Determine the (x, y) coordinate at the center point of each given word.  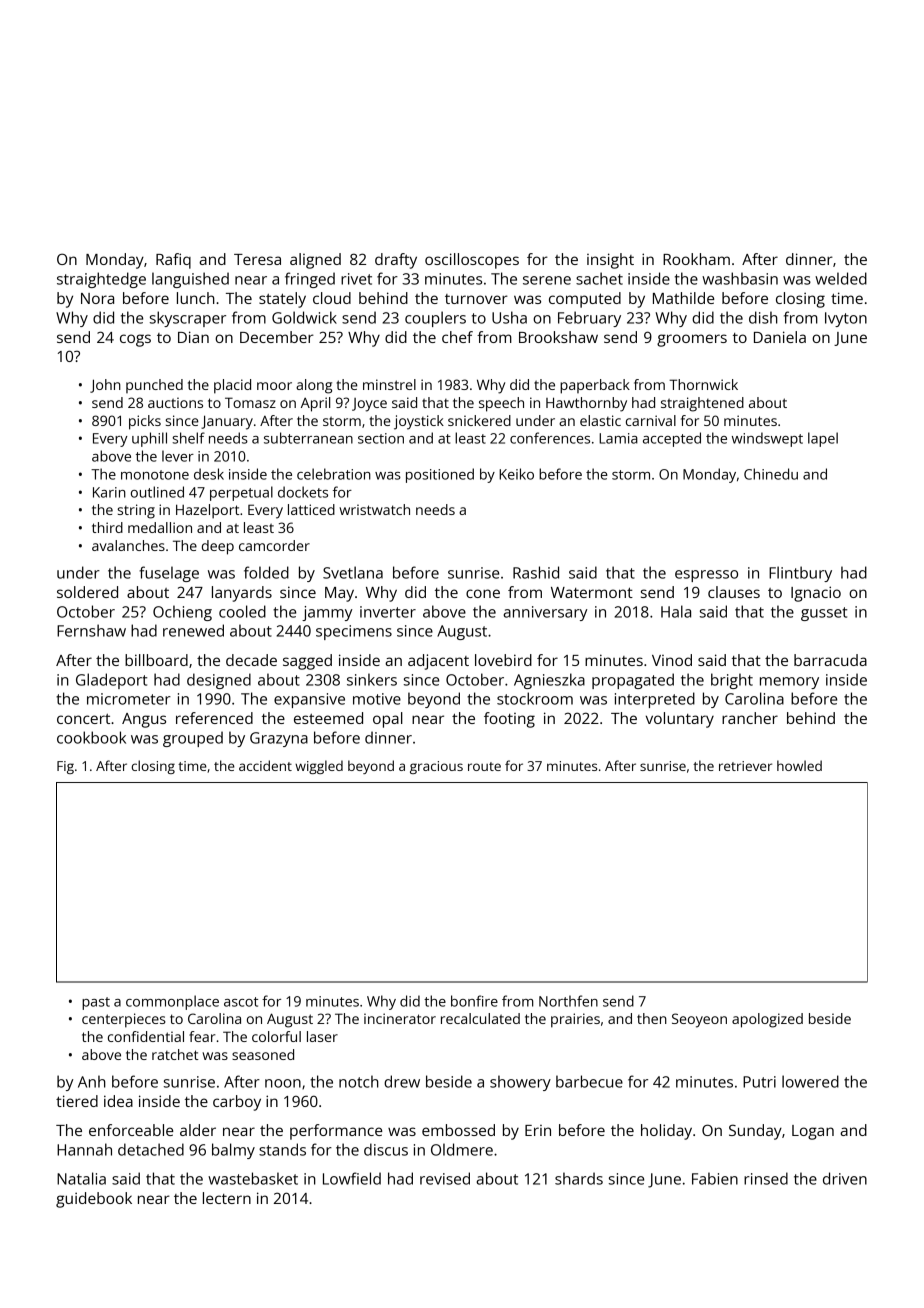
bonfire (474, 1001)
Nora (97, 298)
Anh (92, 1081)
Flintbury (800, 574)
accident (265, 765)
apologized (767, 1020)
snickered (479, 420)
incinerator (400, 1018)
